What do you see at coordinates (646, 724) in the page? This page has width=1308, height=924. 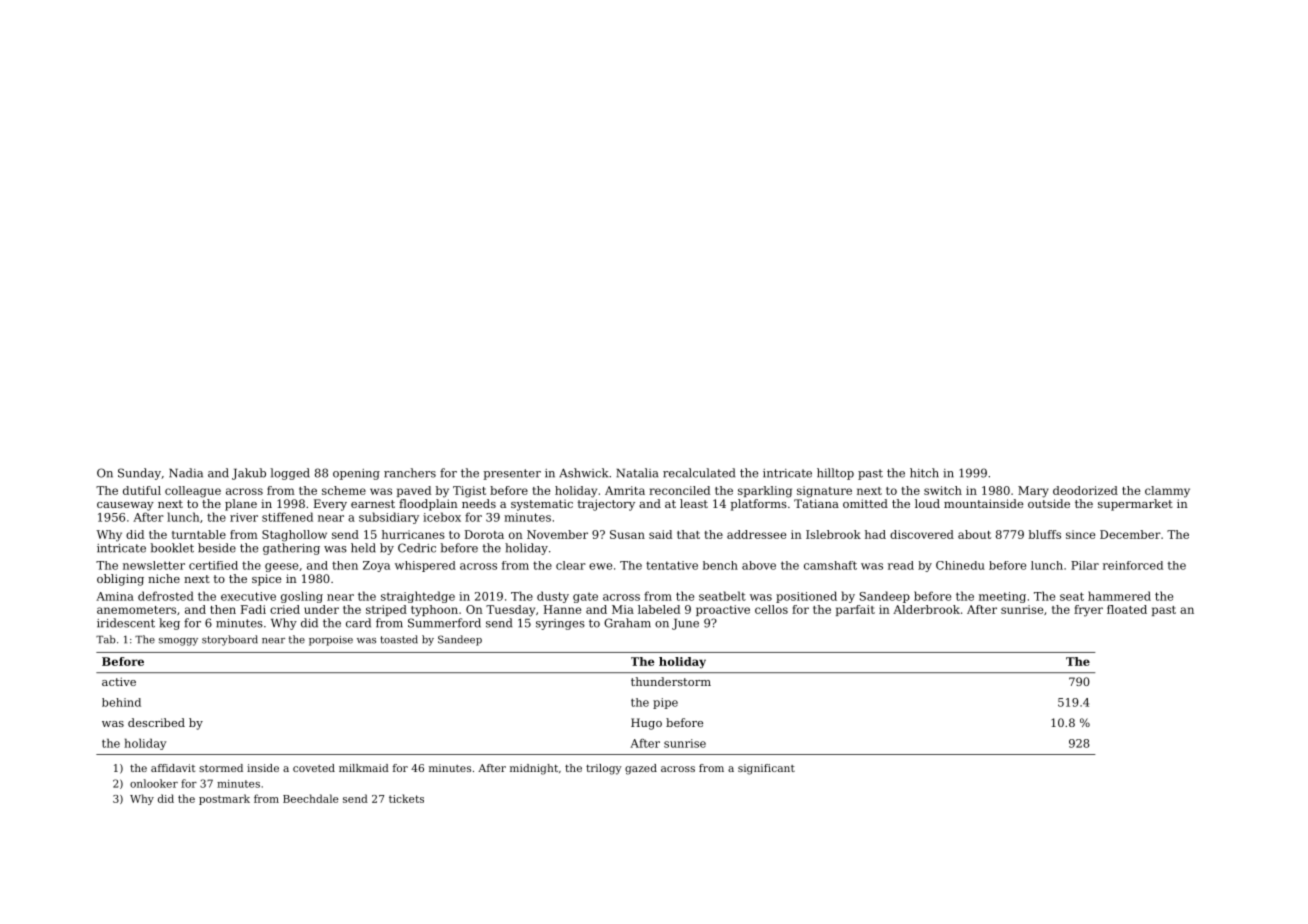 I see `Hugo` at bounding box center [646, 724].
